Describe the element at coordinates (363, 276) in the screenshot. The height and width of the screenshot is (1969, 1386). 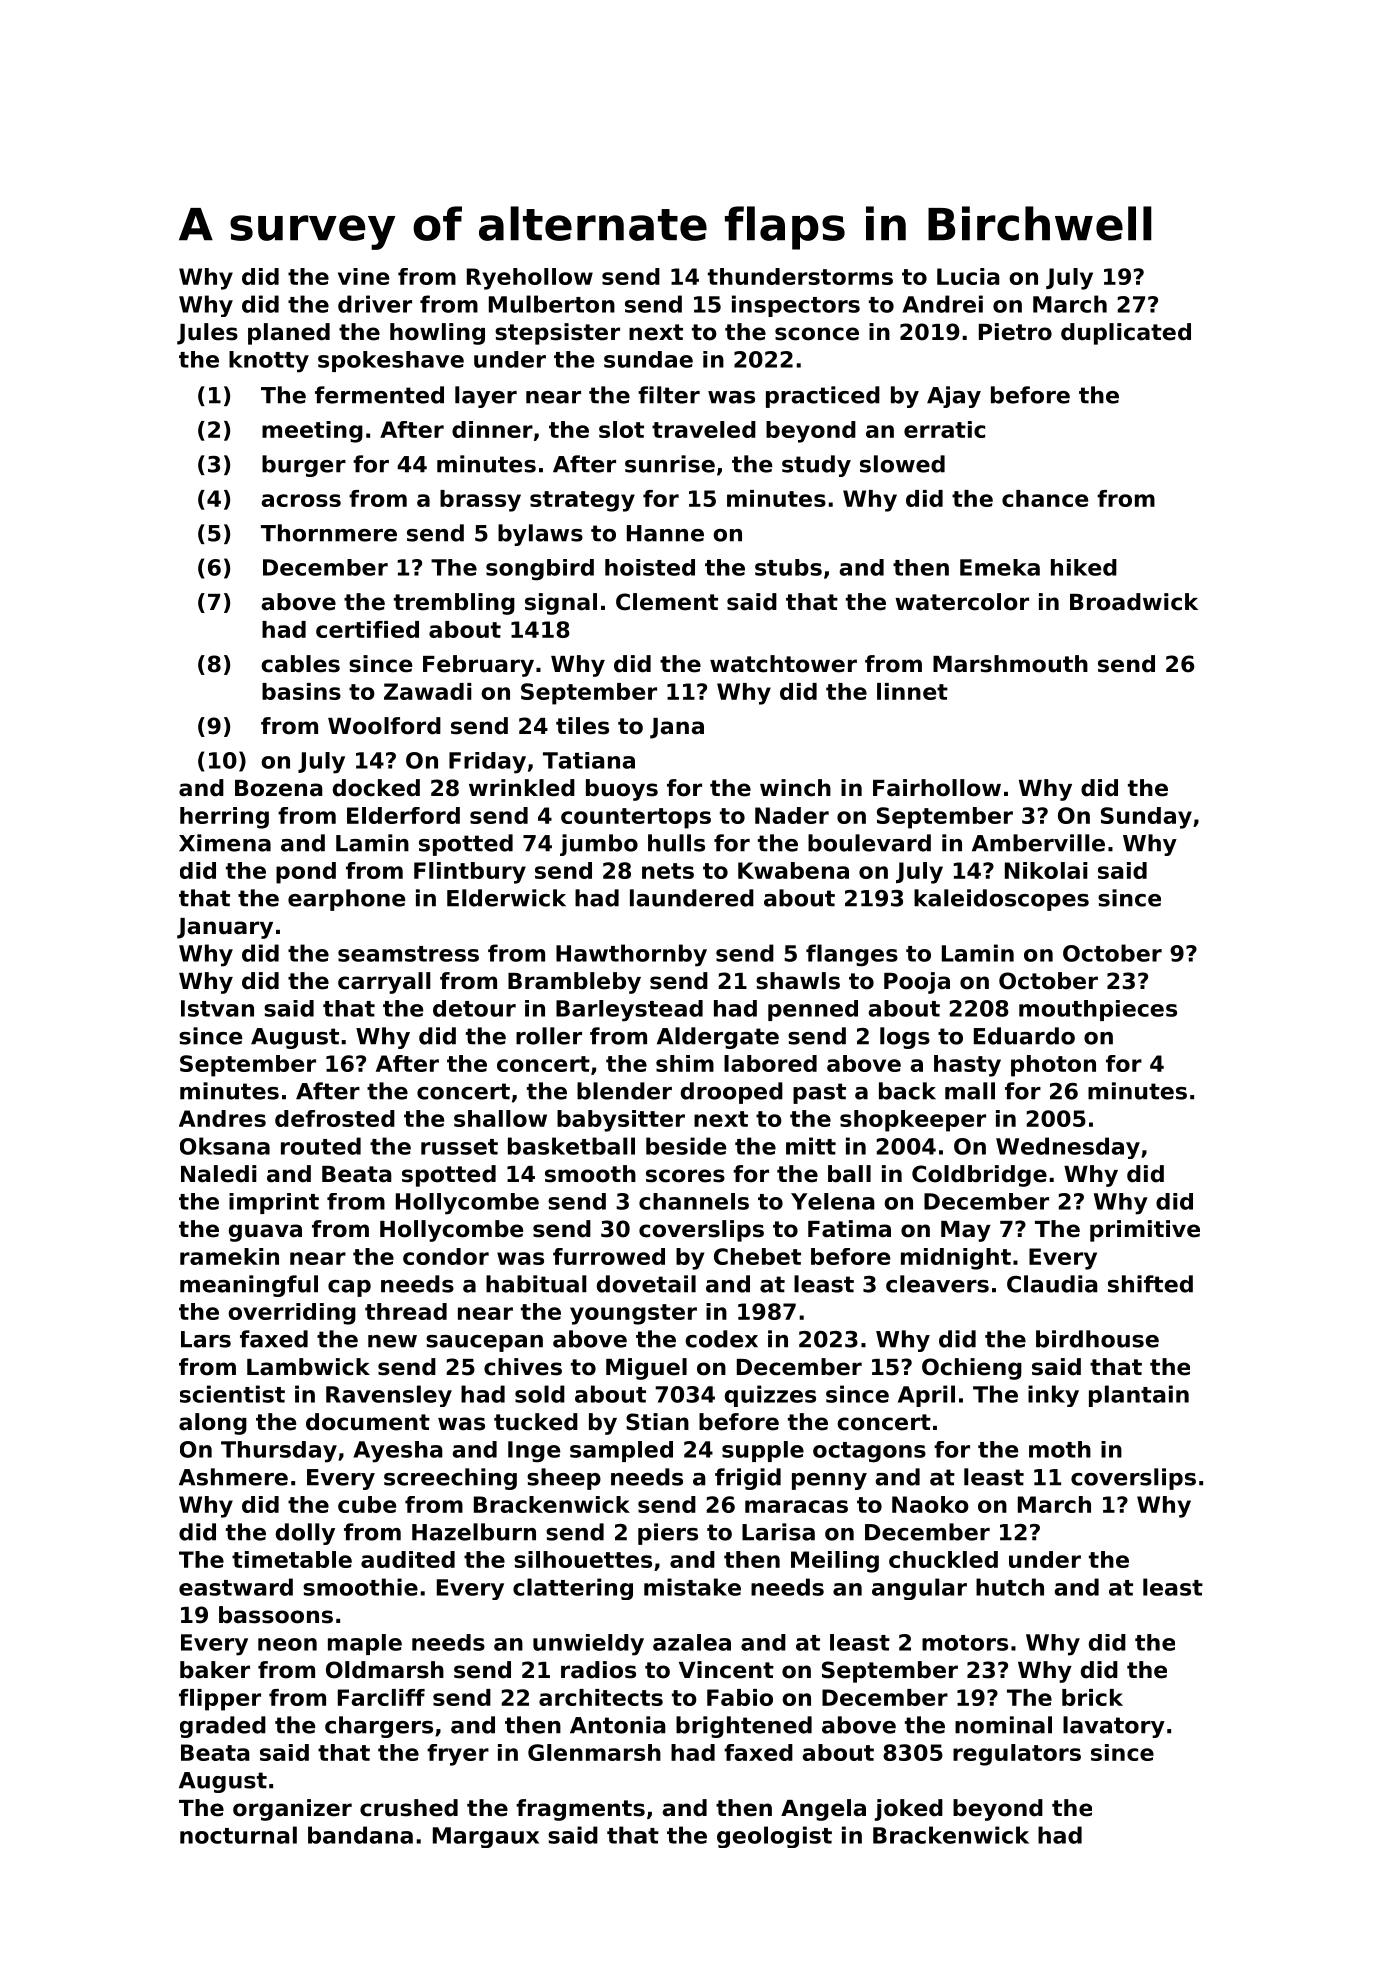
I see `vine` at that location.
